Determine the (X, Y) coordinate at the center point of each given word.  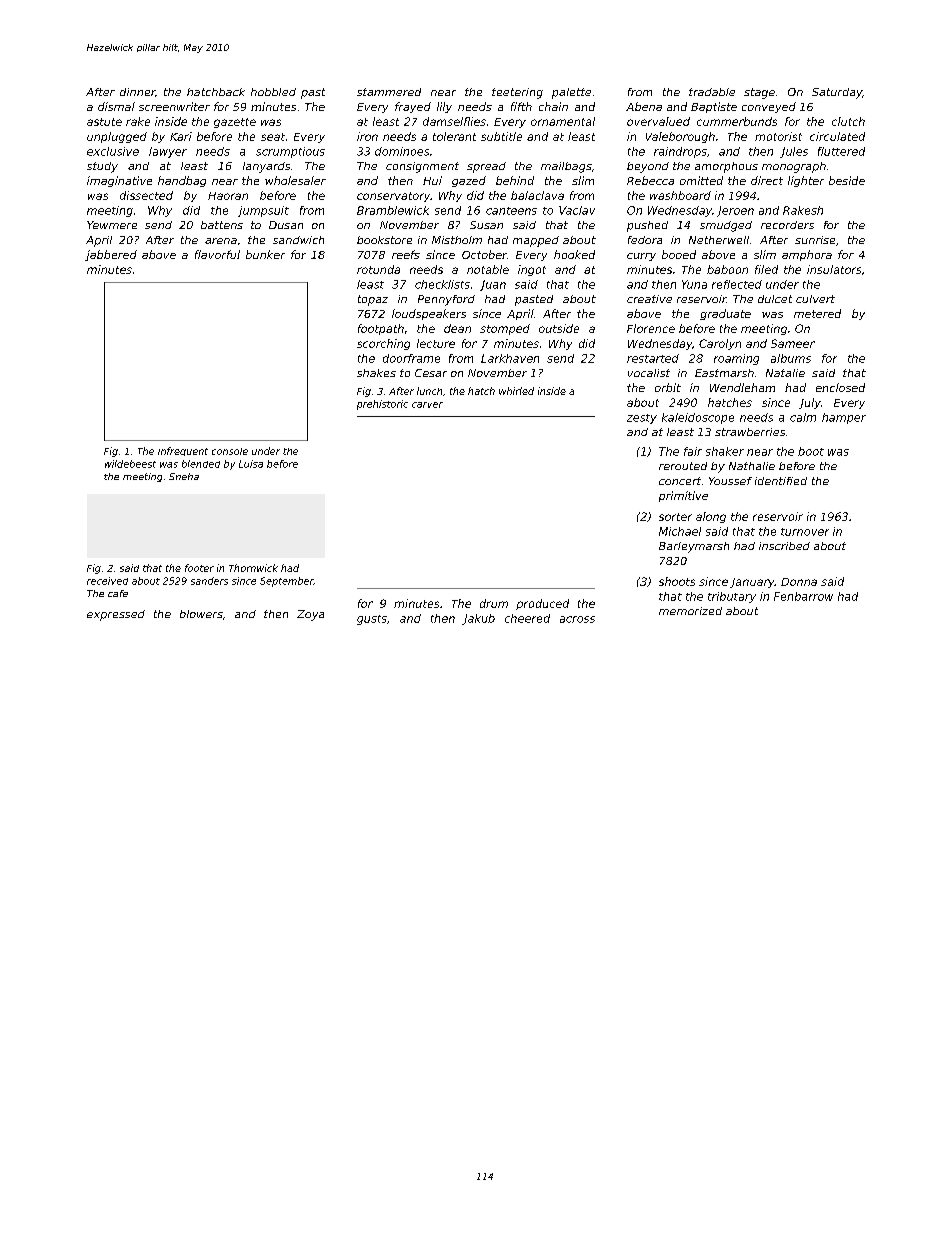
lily (444, 107)
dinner (137, 92)
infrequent (183, 451)
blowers (201, 614)
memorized (690, 611)
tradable (712, 92)
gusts (372, 620)
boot (811, 451)
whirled (516, 391)
